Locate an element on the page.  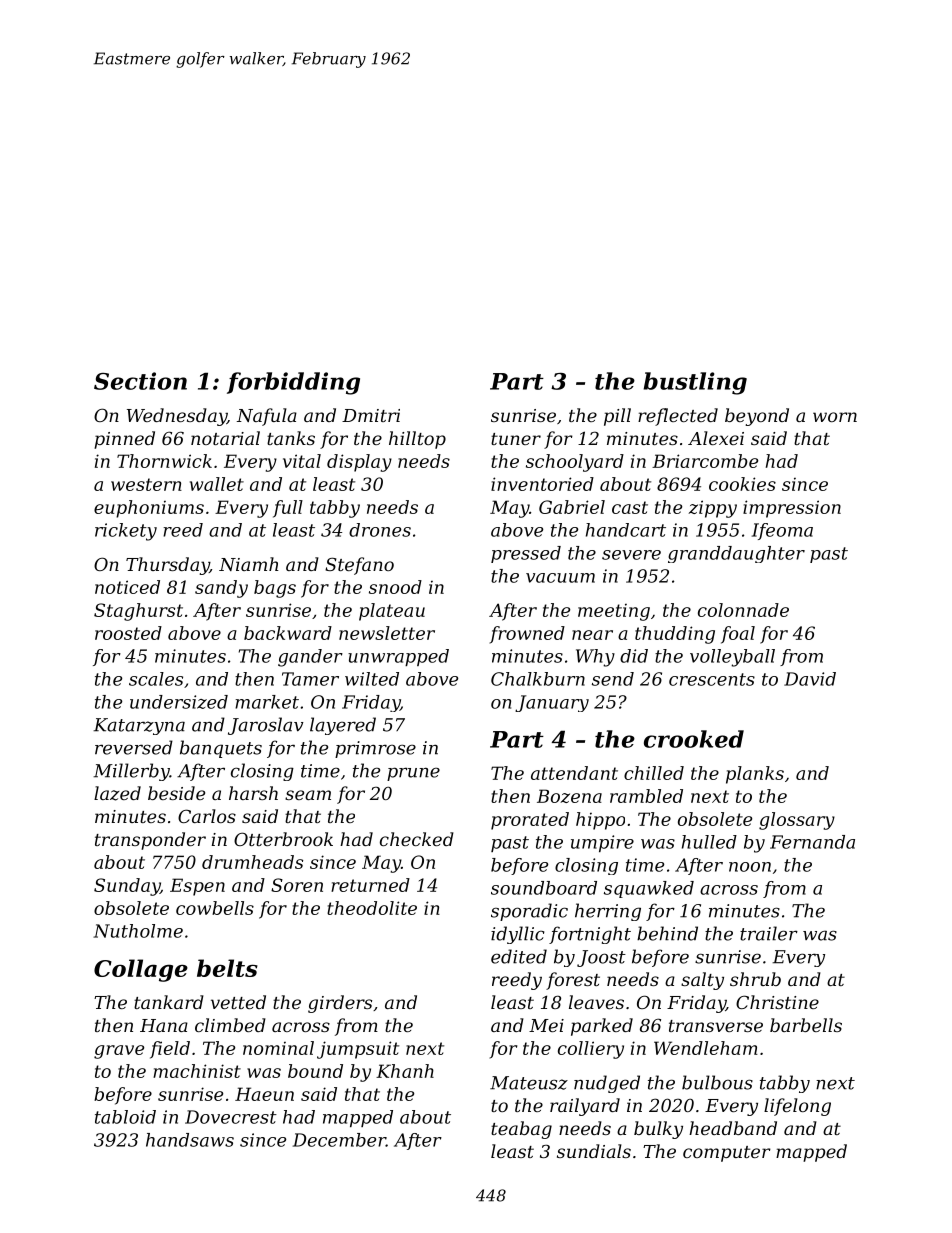
pill is located at coordinates (617, 417).
